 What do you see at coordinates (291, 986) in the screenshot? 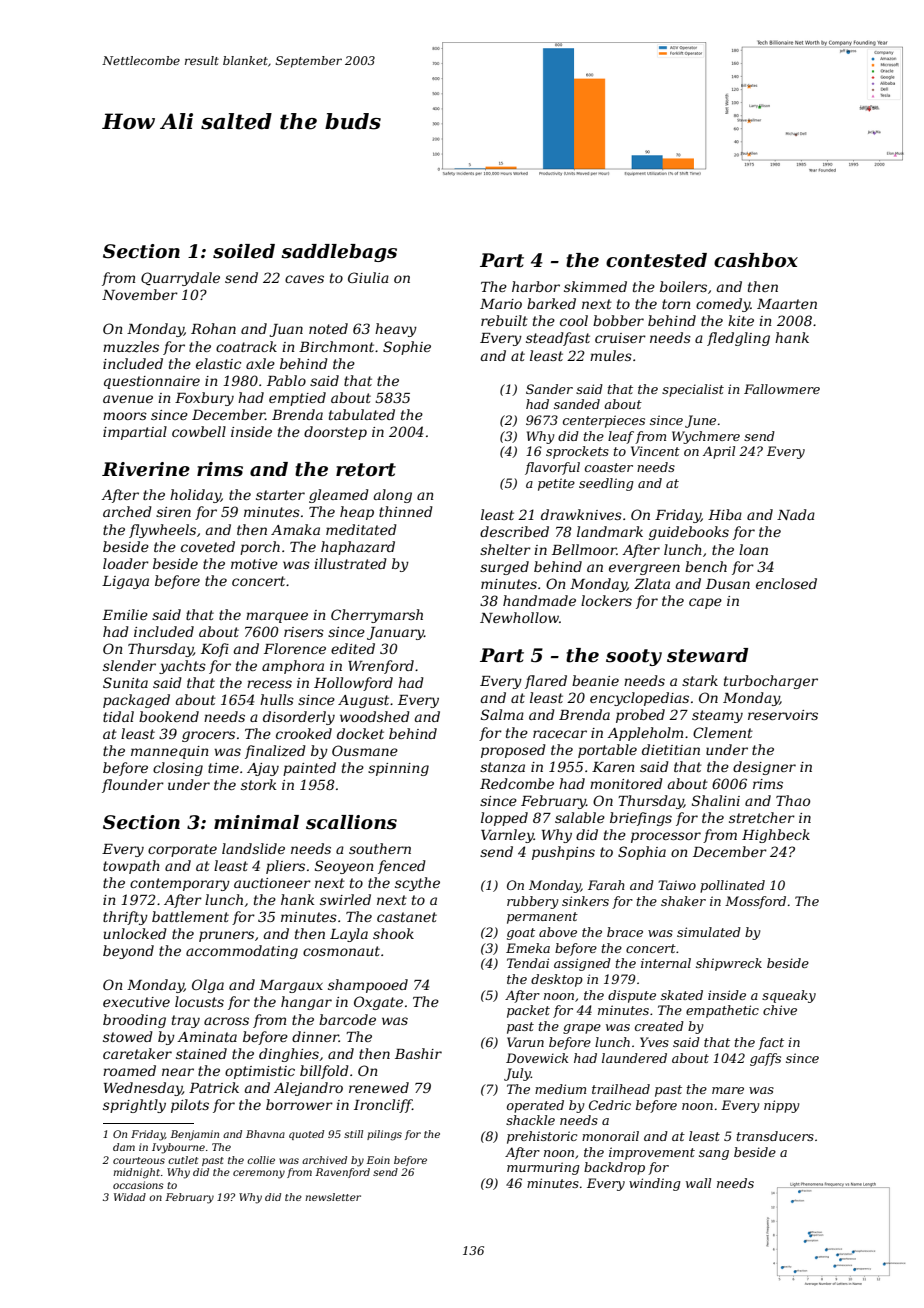
I see `Margaux` at bounding box center [291, 986].
